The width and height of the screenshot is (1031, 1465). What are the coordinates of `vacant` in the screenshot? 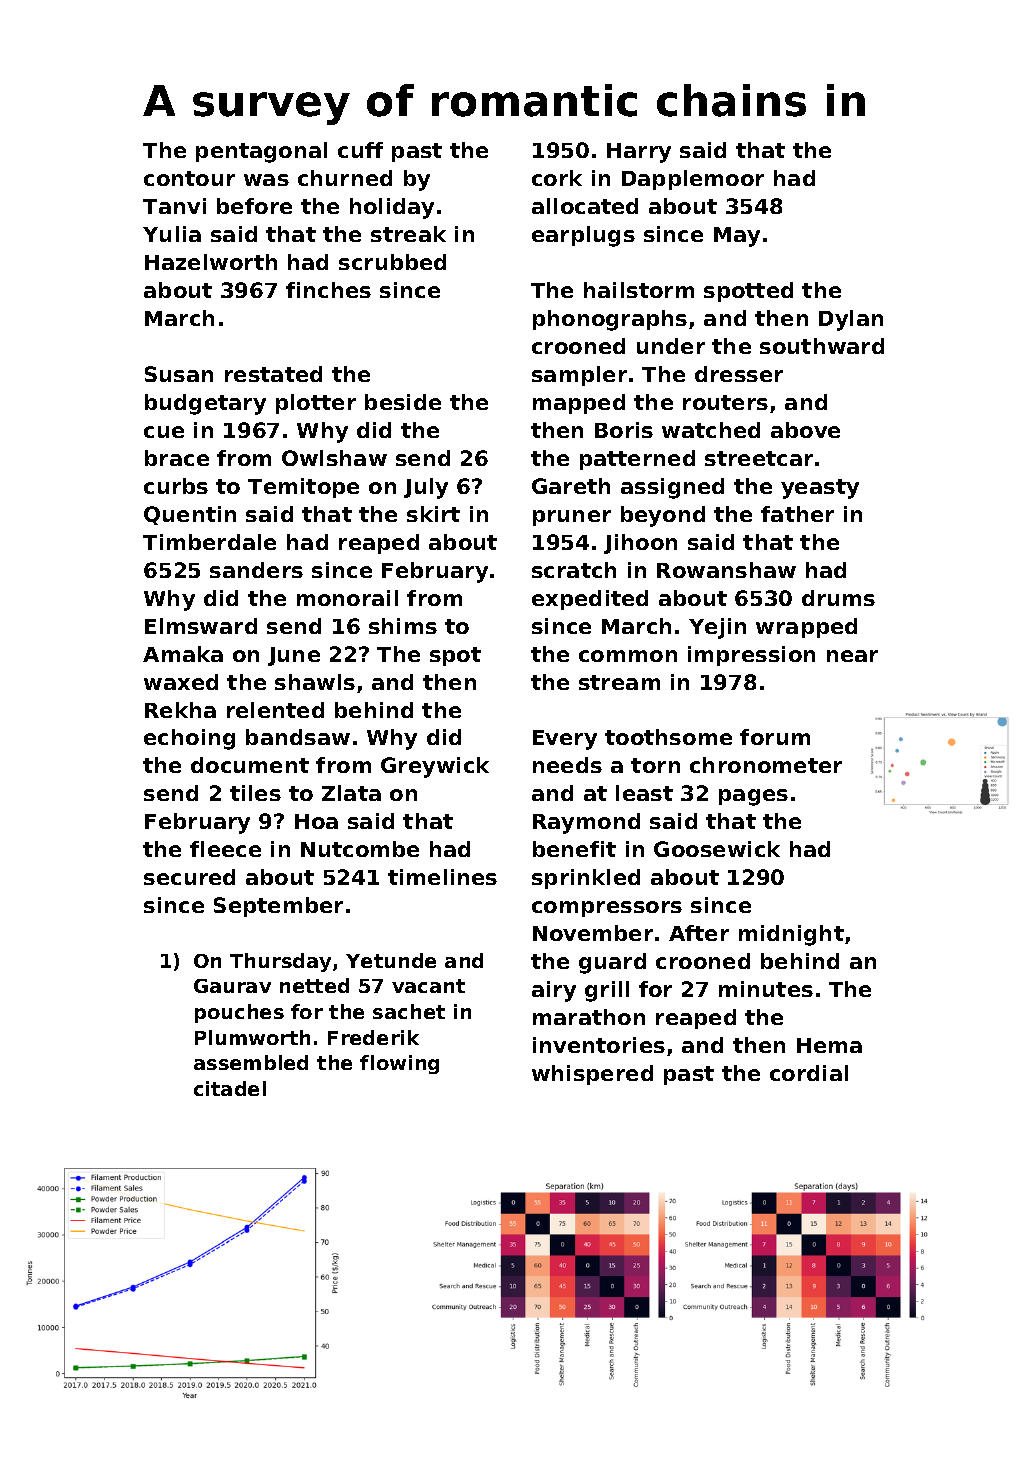 It's located at (428, 986).
